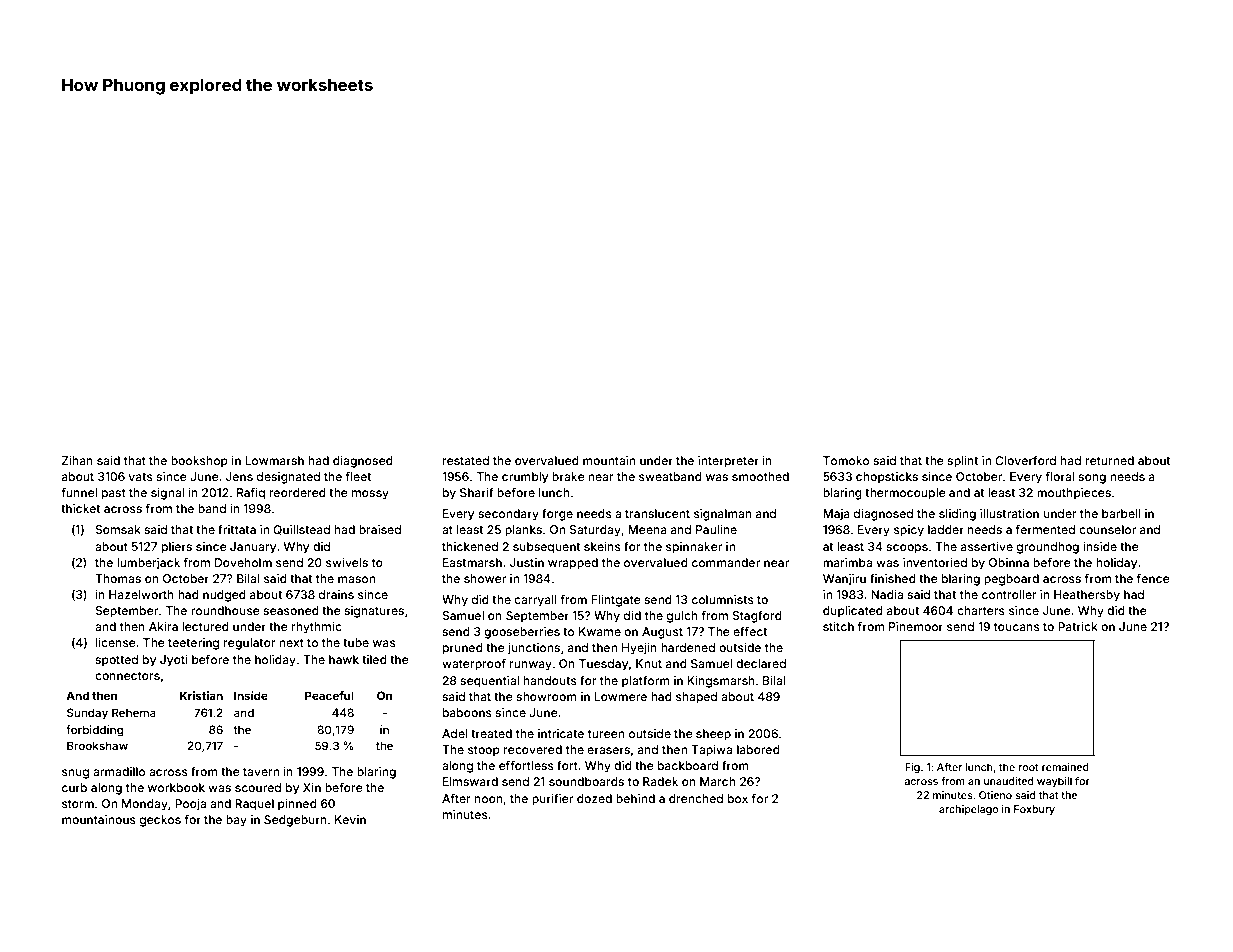 The width and height of the document is (1233, 952). Describe the element at coordinates (118, 578) in the document. I see `Thomas` at that location.
